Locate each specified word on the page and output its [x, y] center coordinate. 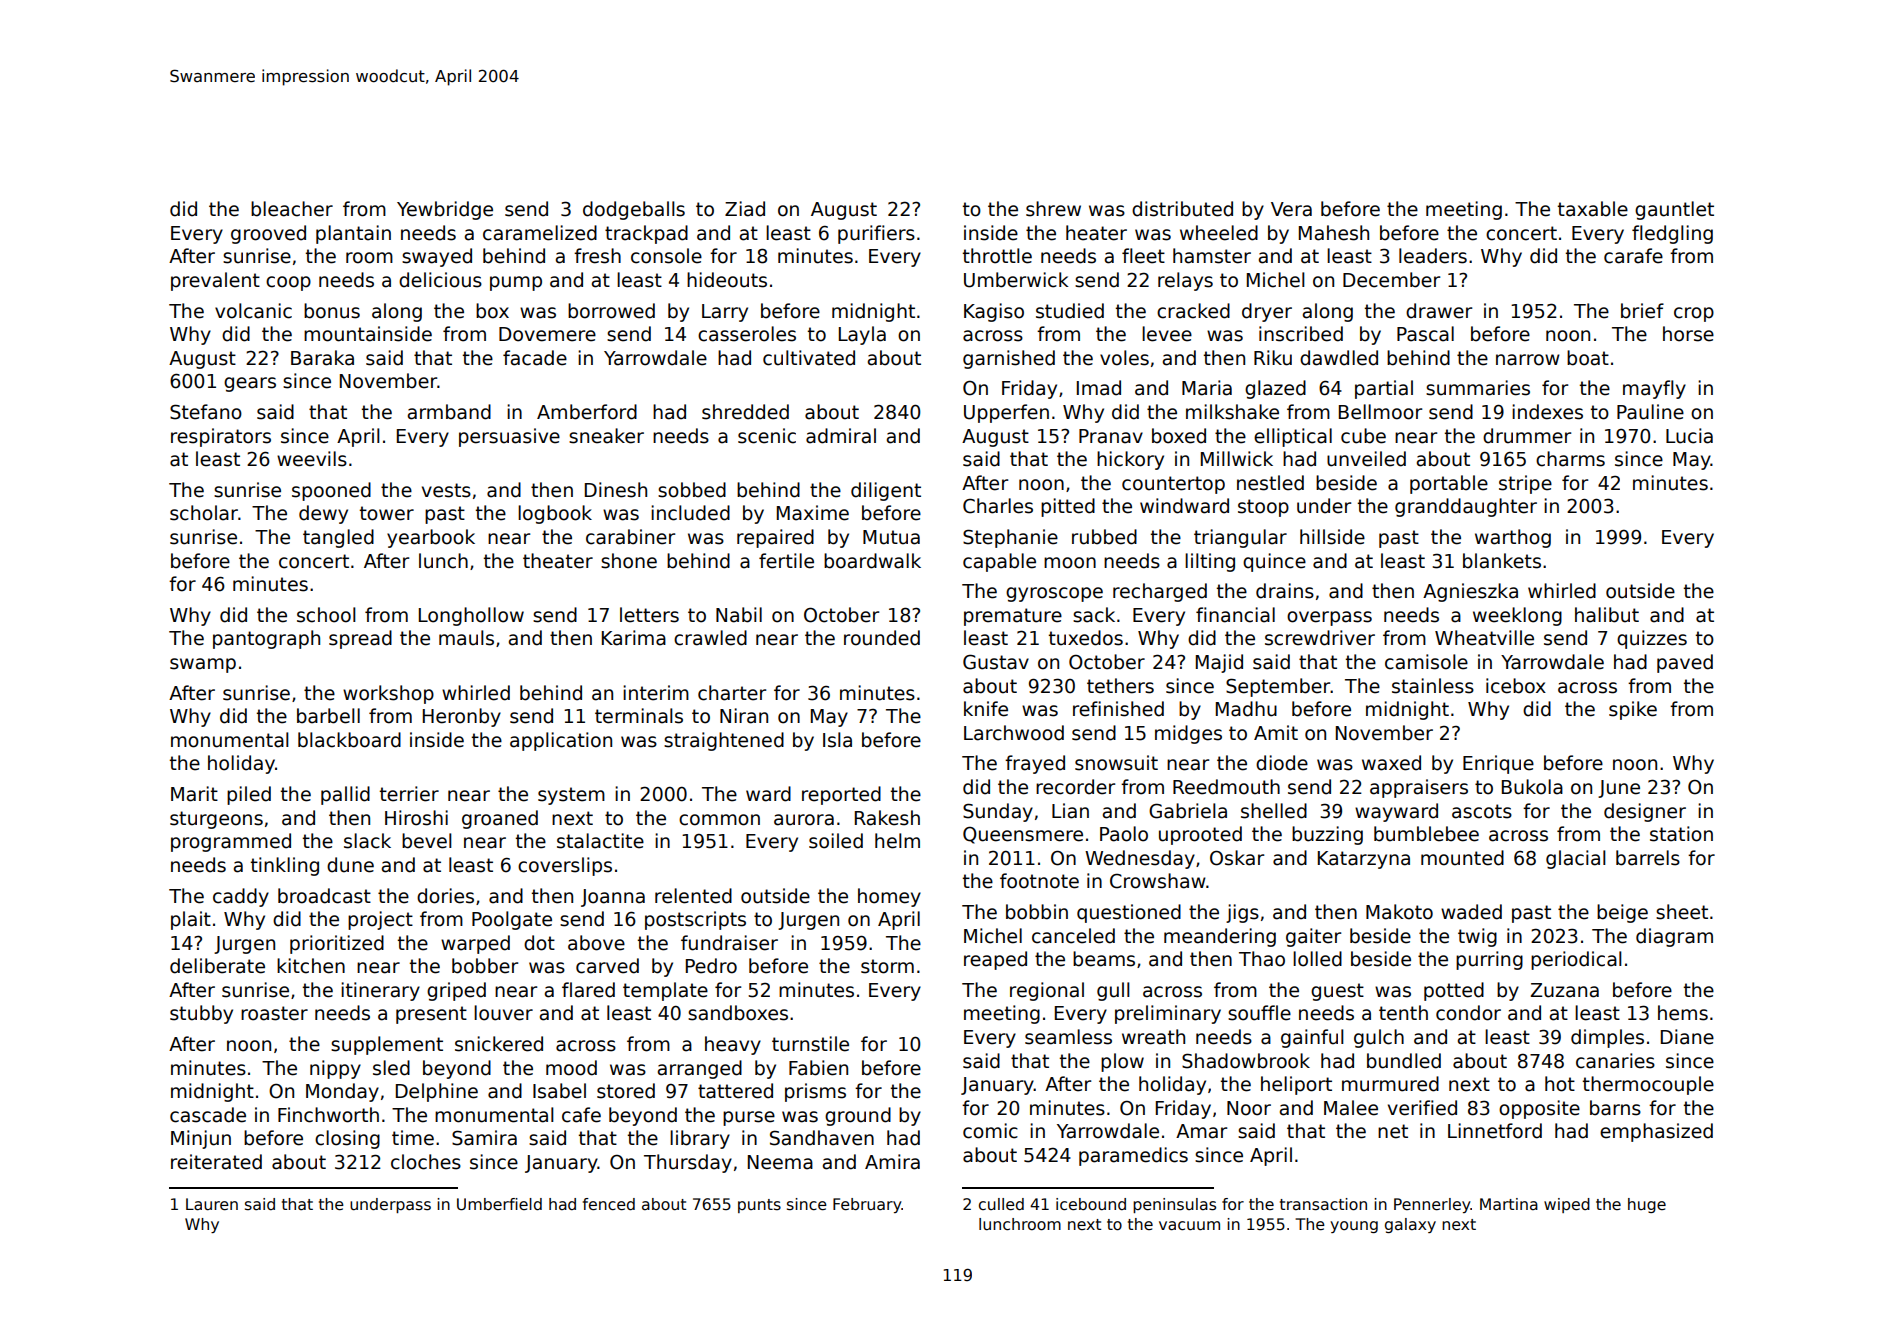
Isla [837, 740]
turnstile [810, 1044]
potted [1454, 991]
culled [1001, 1204]
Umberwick [1016, 280]
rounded [882, 638]
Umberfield [499, 1204]
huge [1647, 1205]
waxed [1391, 763]
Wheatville [1484, 638]
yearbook [431, 538]
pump [516, 283]
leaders [1433, 256]
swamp [203, 665]
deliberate [217, 966]
